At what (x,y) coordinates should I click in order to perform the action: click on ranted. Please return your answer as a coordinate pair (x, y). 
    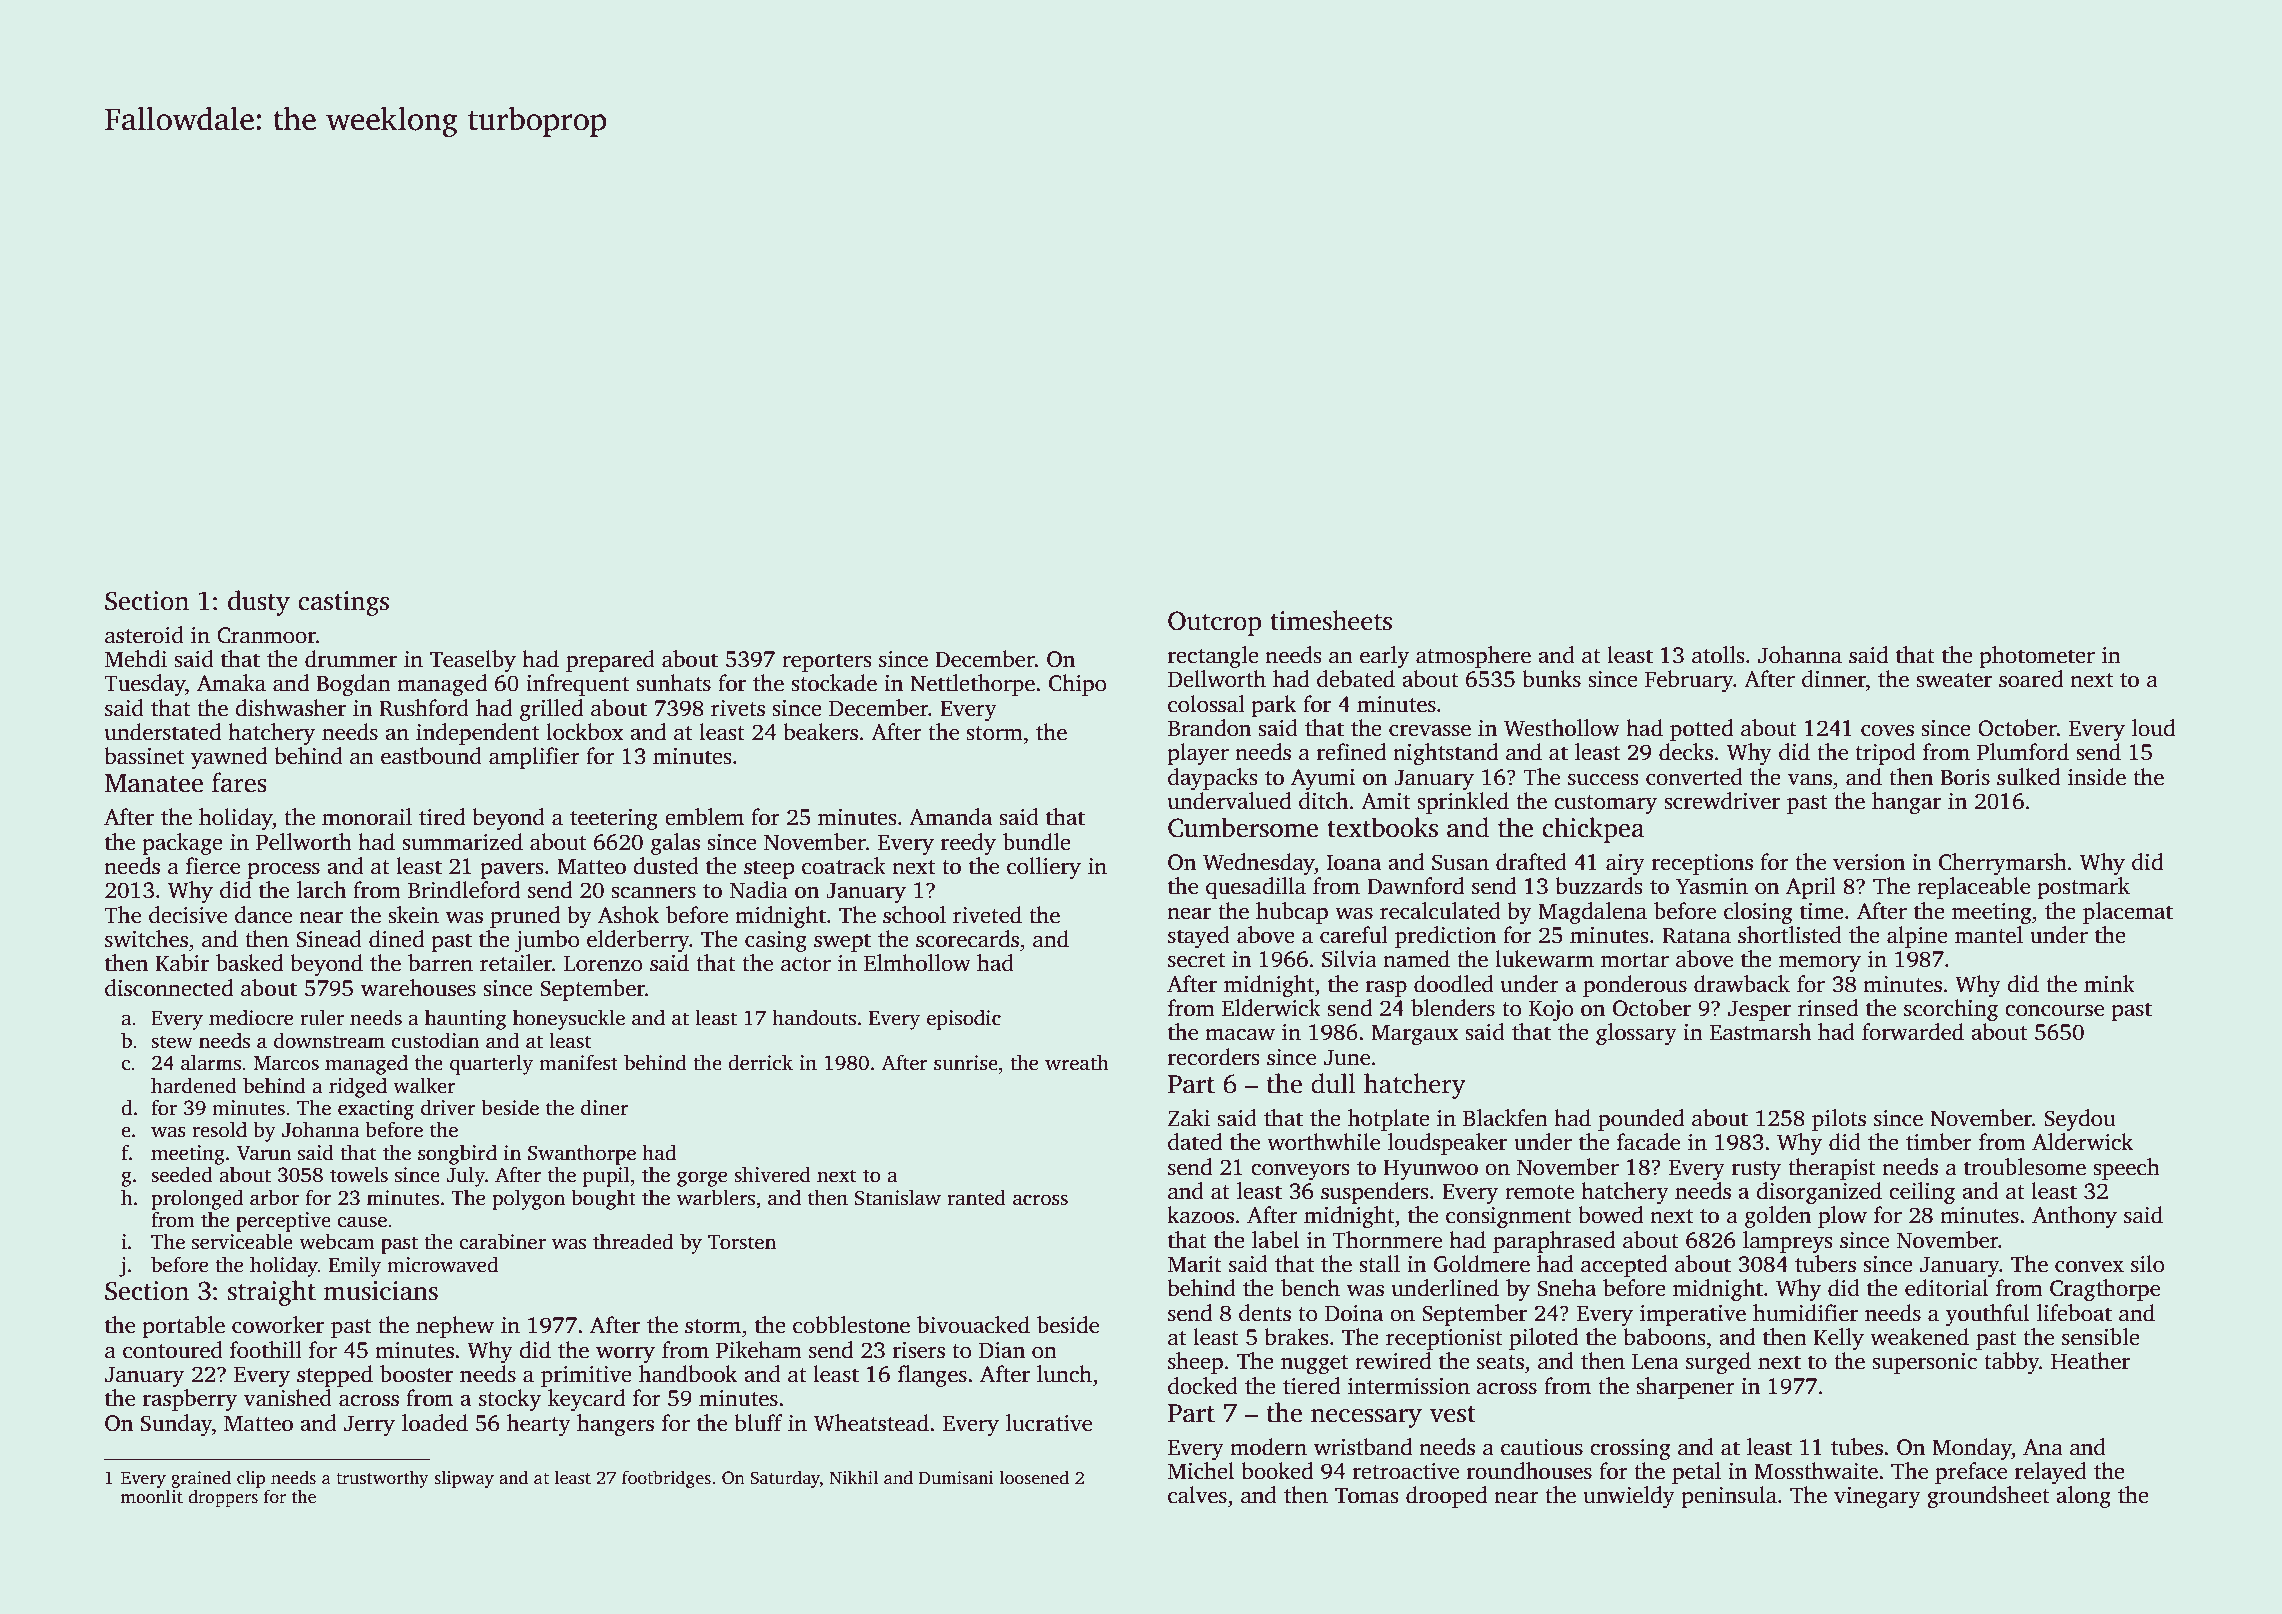
    Looking at the image, I should click on (976, 1197).
